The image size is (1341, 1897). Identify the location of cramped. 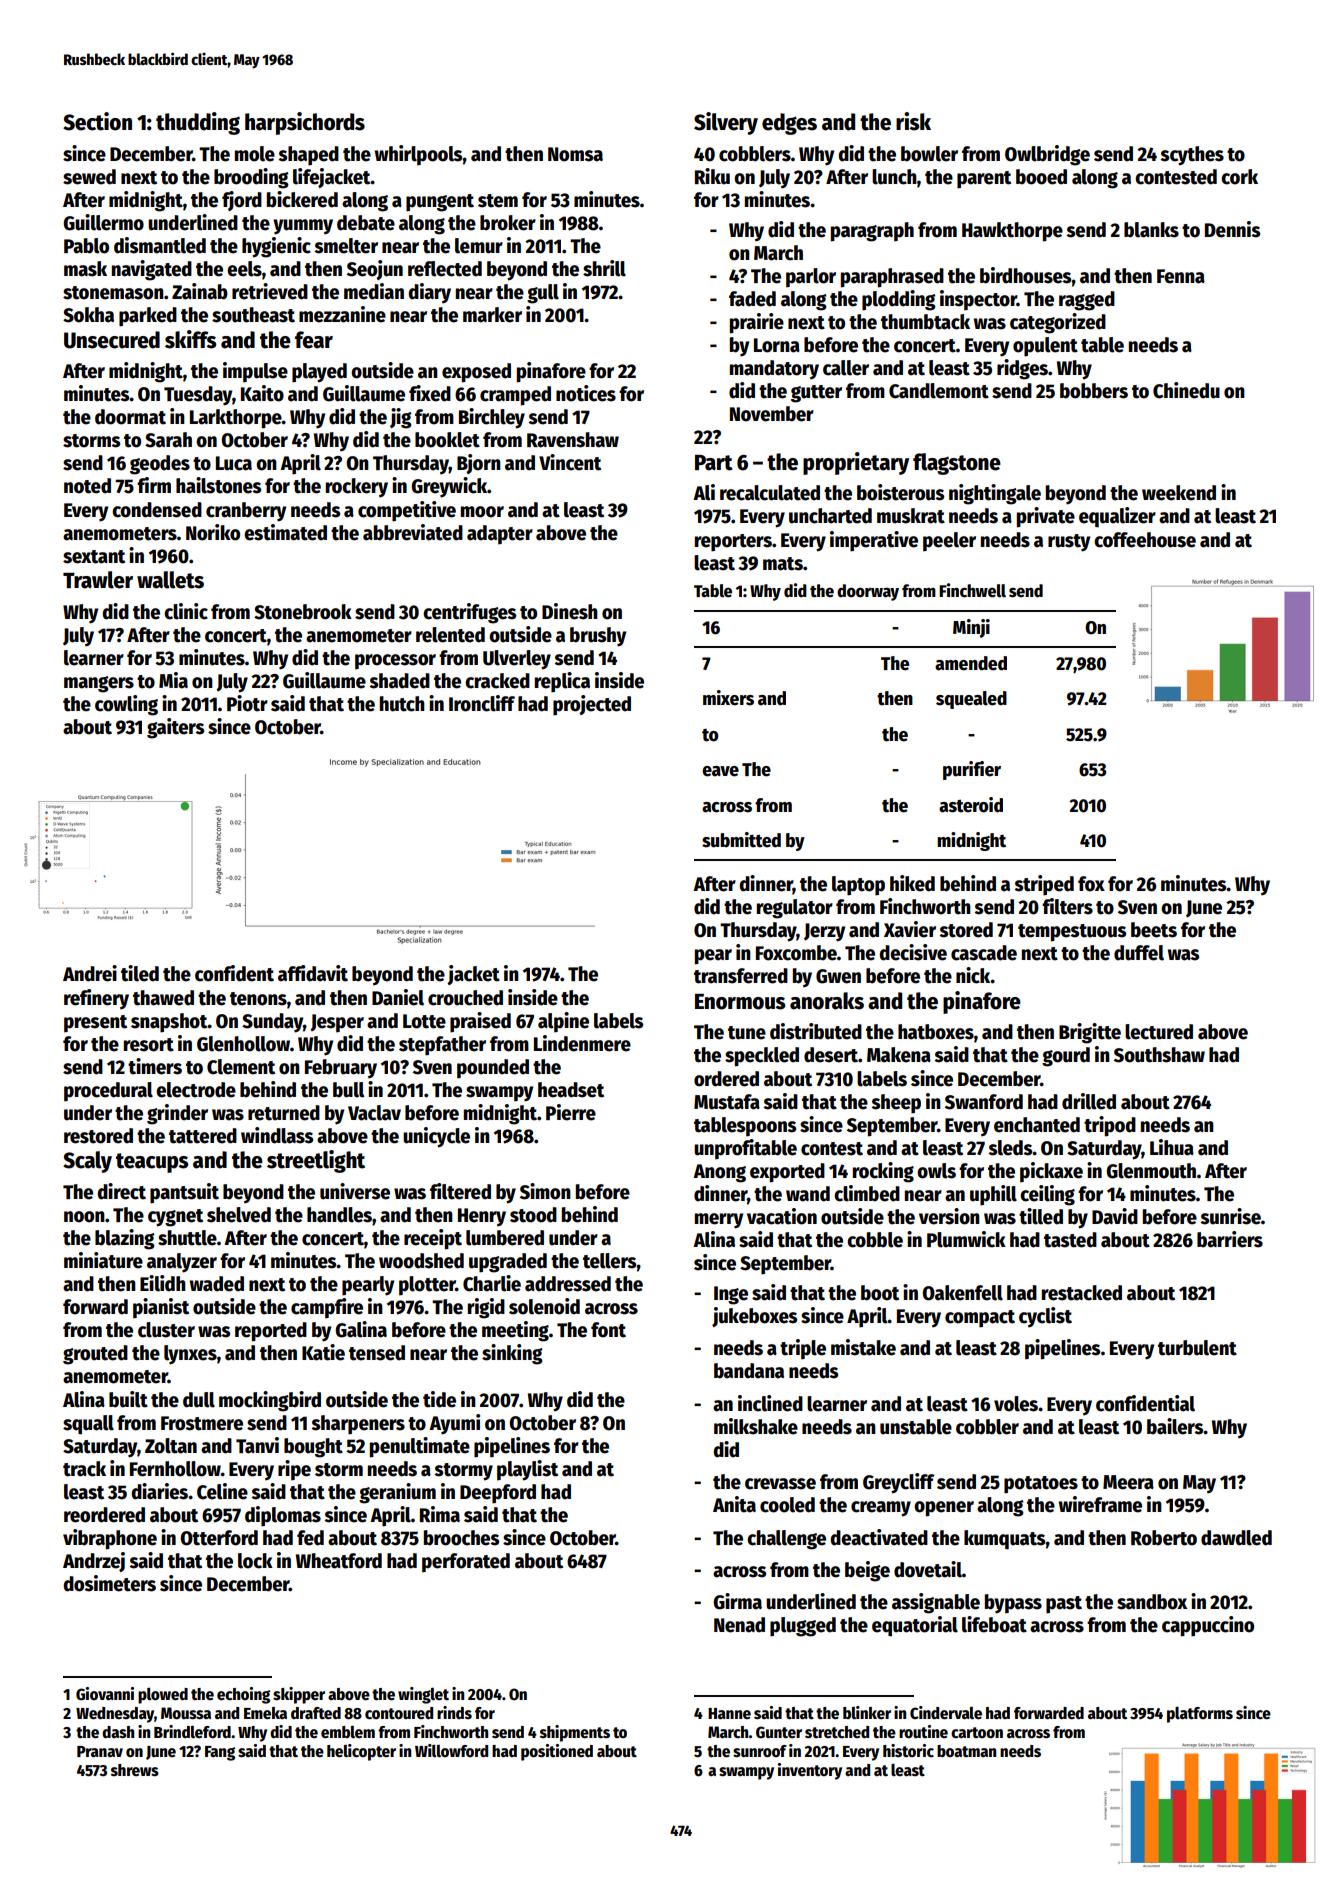
(515, 396).
